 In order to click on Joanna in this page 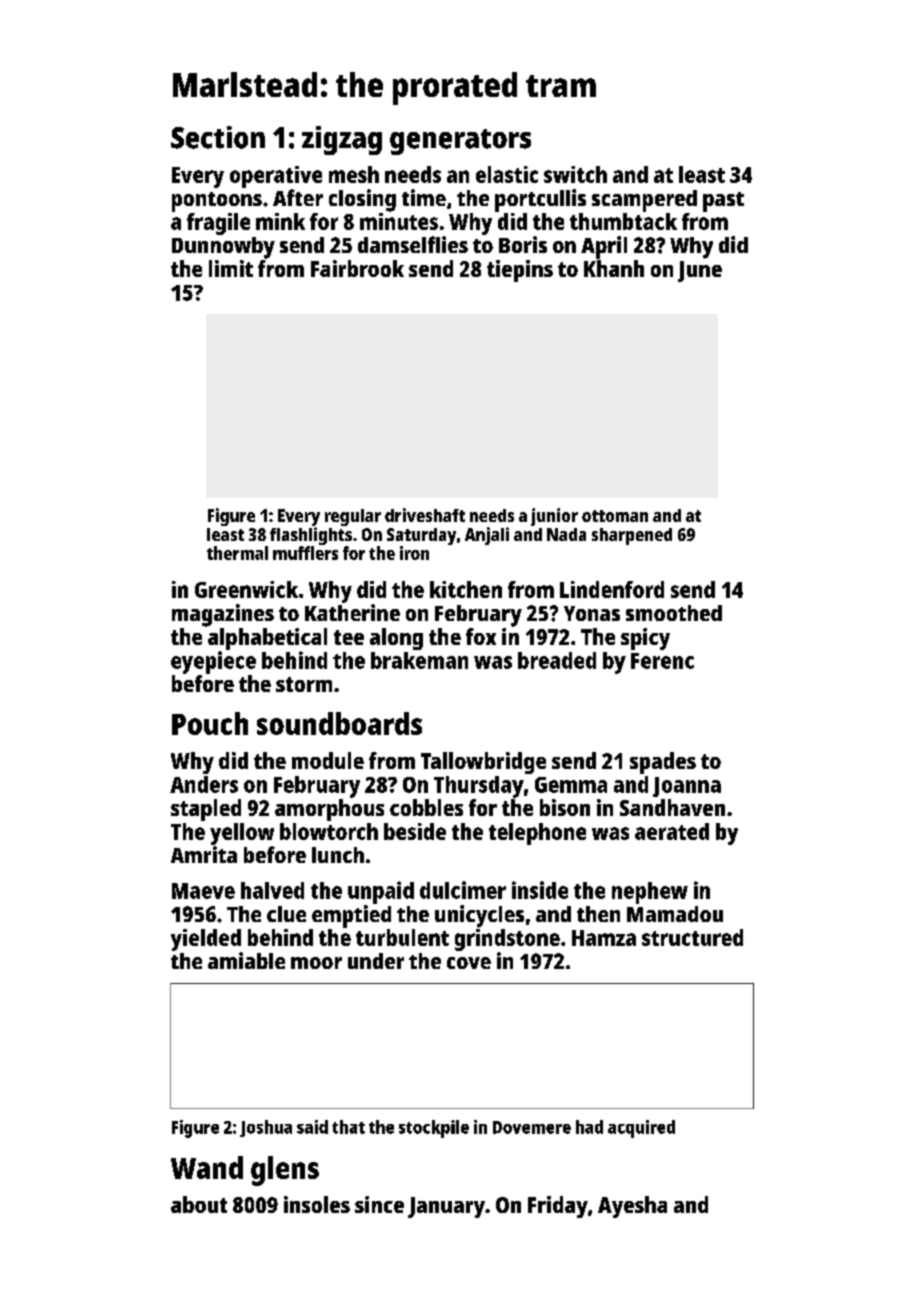, I will do `click(687, 787)`.
